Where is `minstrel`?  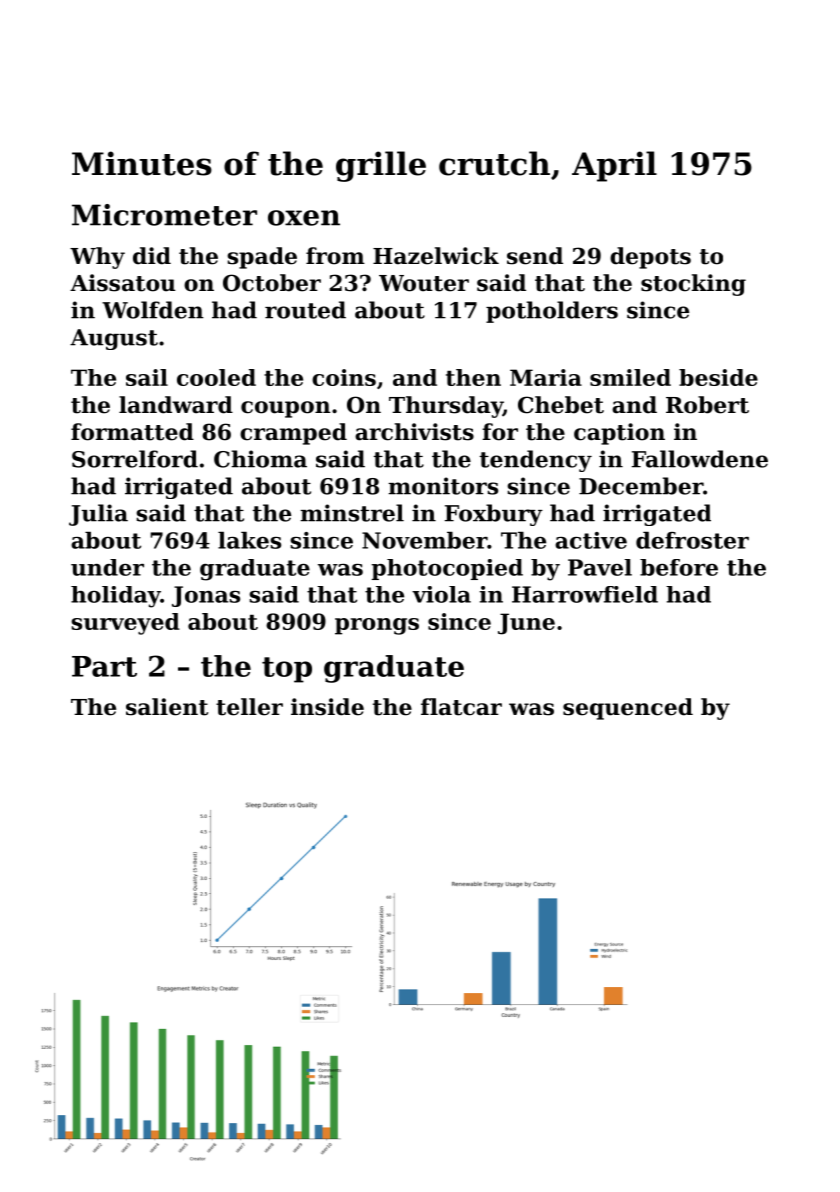
minstrel is located at coordinates (352, 513).
